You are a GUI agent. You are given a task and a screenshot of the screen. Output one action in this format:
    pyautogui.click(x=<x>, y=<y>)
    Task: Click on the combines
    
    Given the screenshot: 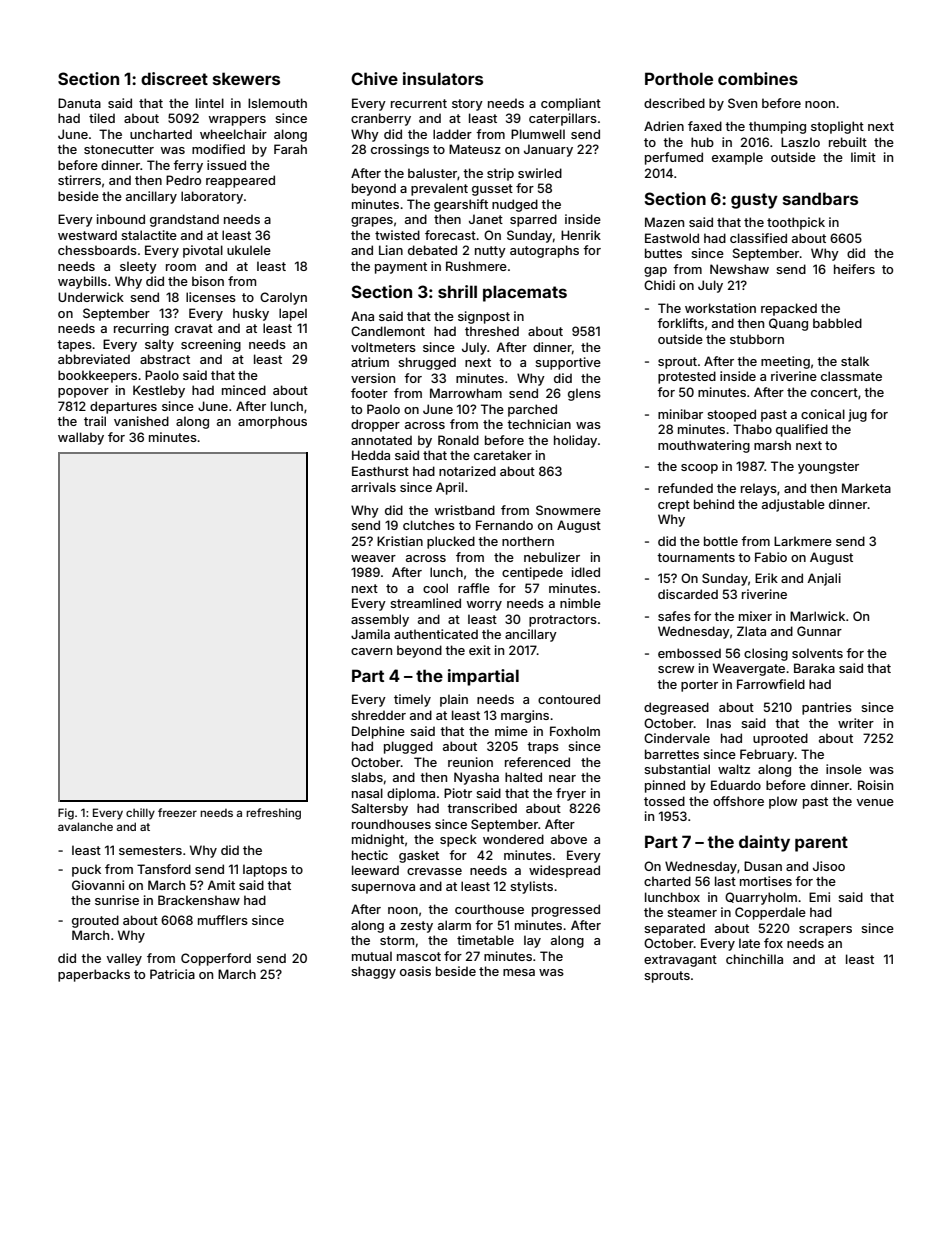 What is the action you would take?
    pyautogui.click(x=758, y=78)
